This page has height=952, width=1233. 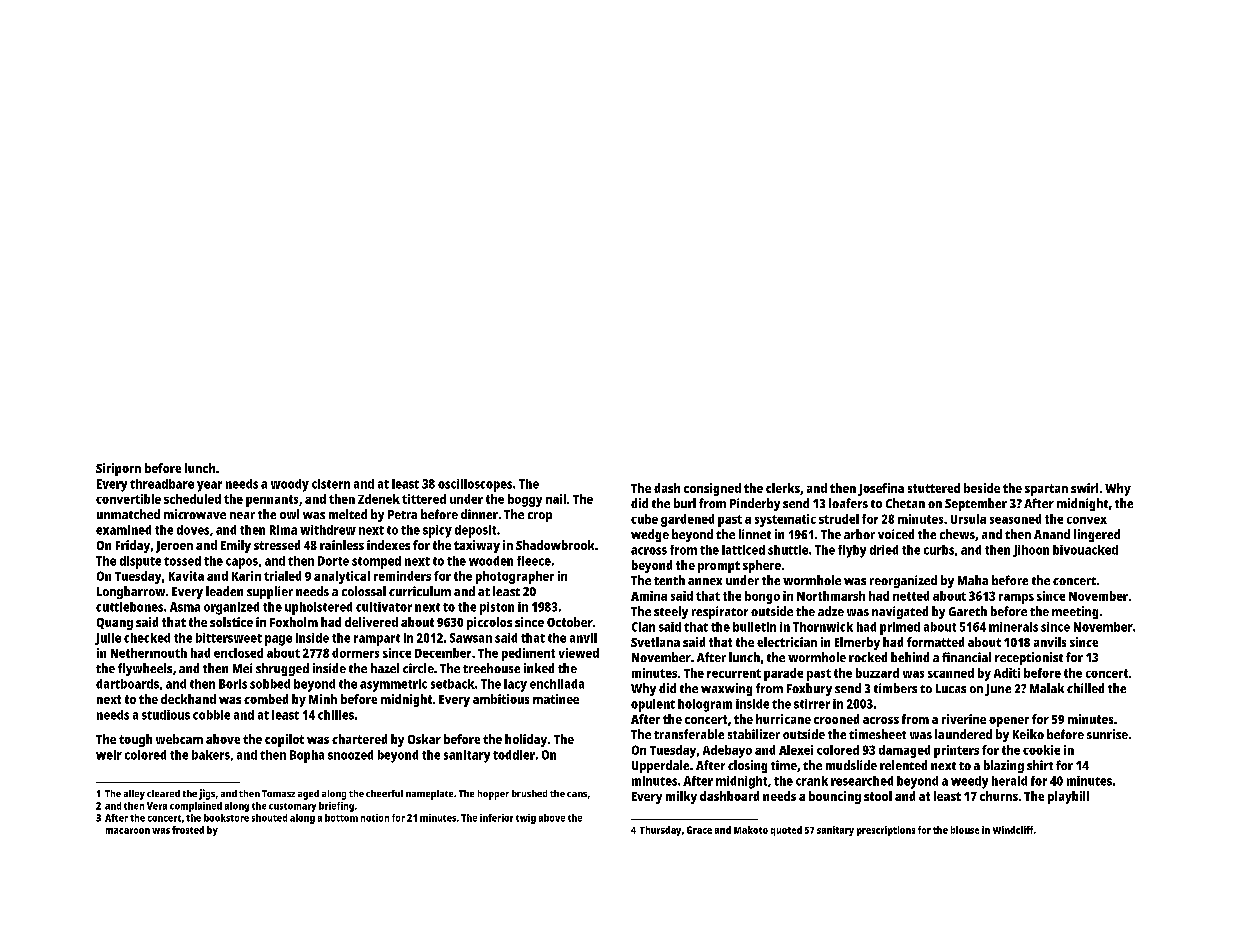 I want to click on adze, so click(x=831, y=611).
